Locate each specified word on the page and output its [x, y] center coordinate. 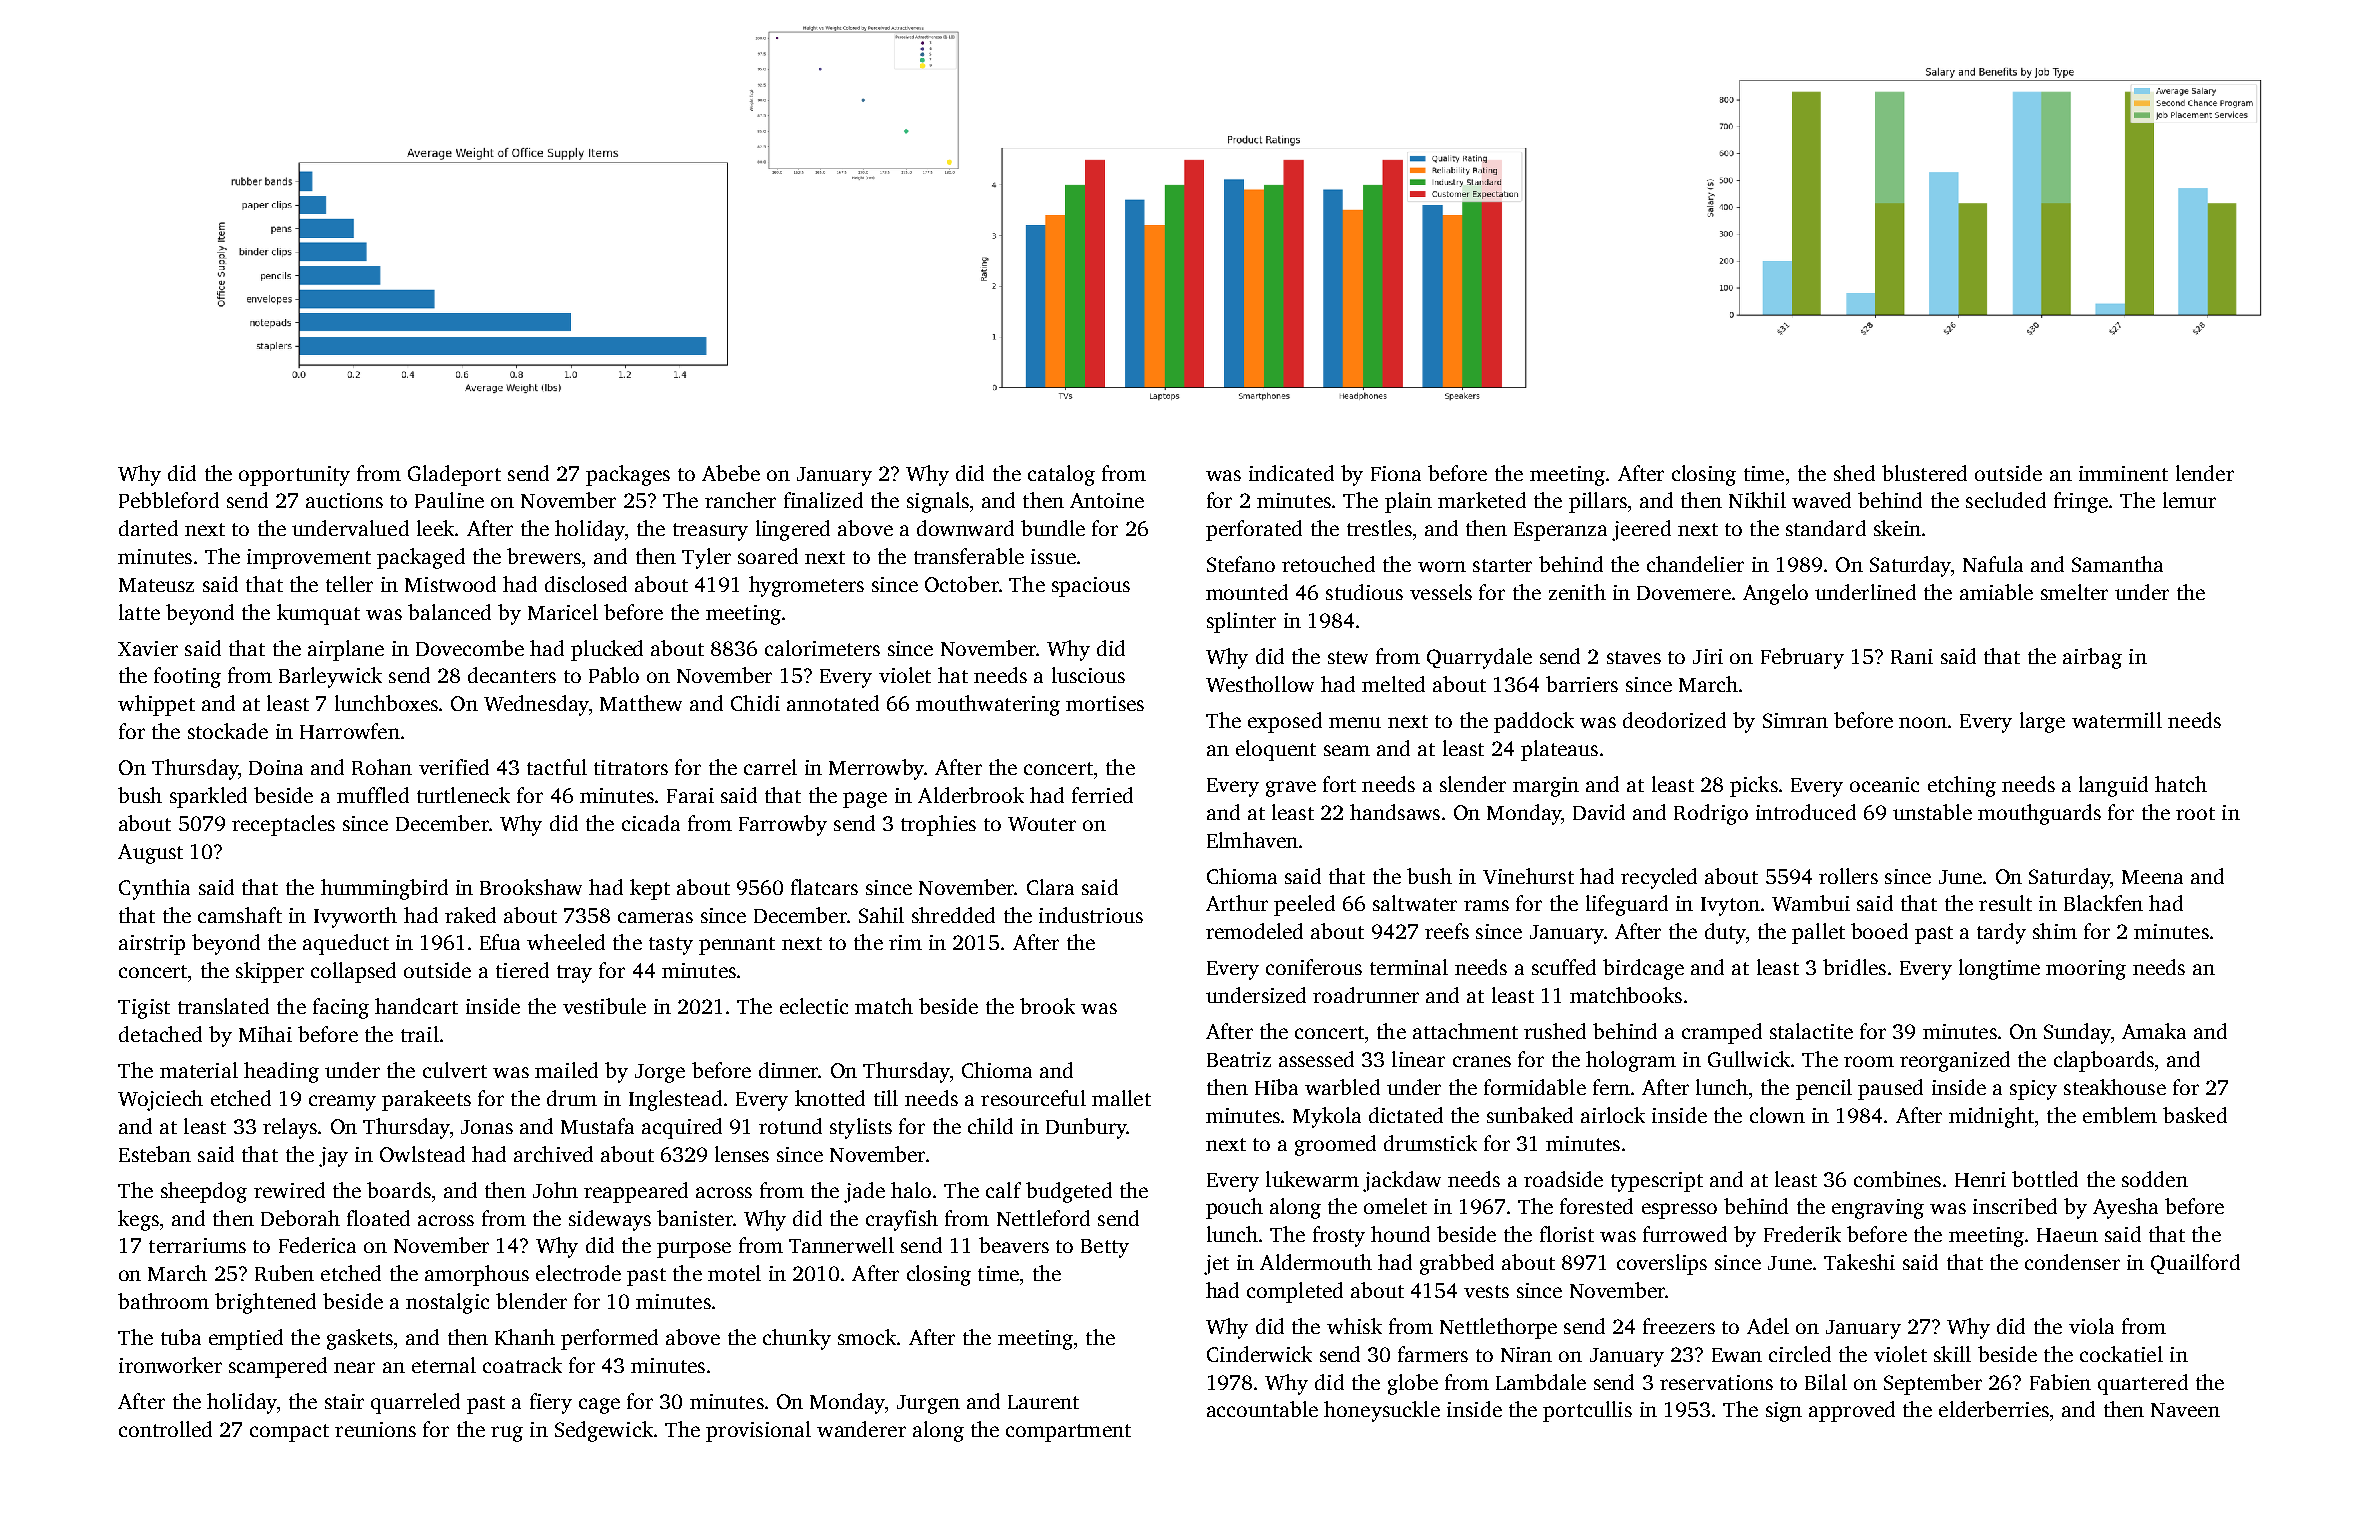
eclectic [814, 1006]
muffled [373, 795]
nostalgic [447, 1303]
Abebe [731, 473]
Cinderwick [1259, 1354]
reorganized [1955, 1061]
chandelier [1695, 564]
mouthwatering [988, 705]
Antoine [1107, 500]
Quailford [2195, 1264]
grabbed [1457, 1264]
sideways [610, 1220]
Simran [1795, 720]
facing [341, 1008]
